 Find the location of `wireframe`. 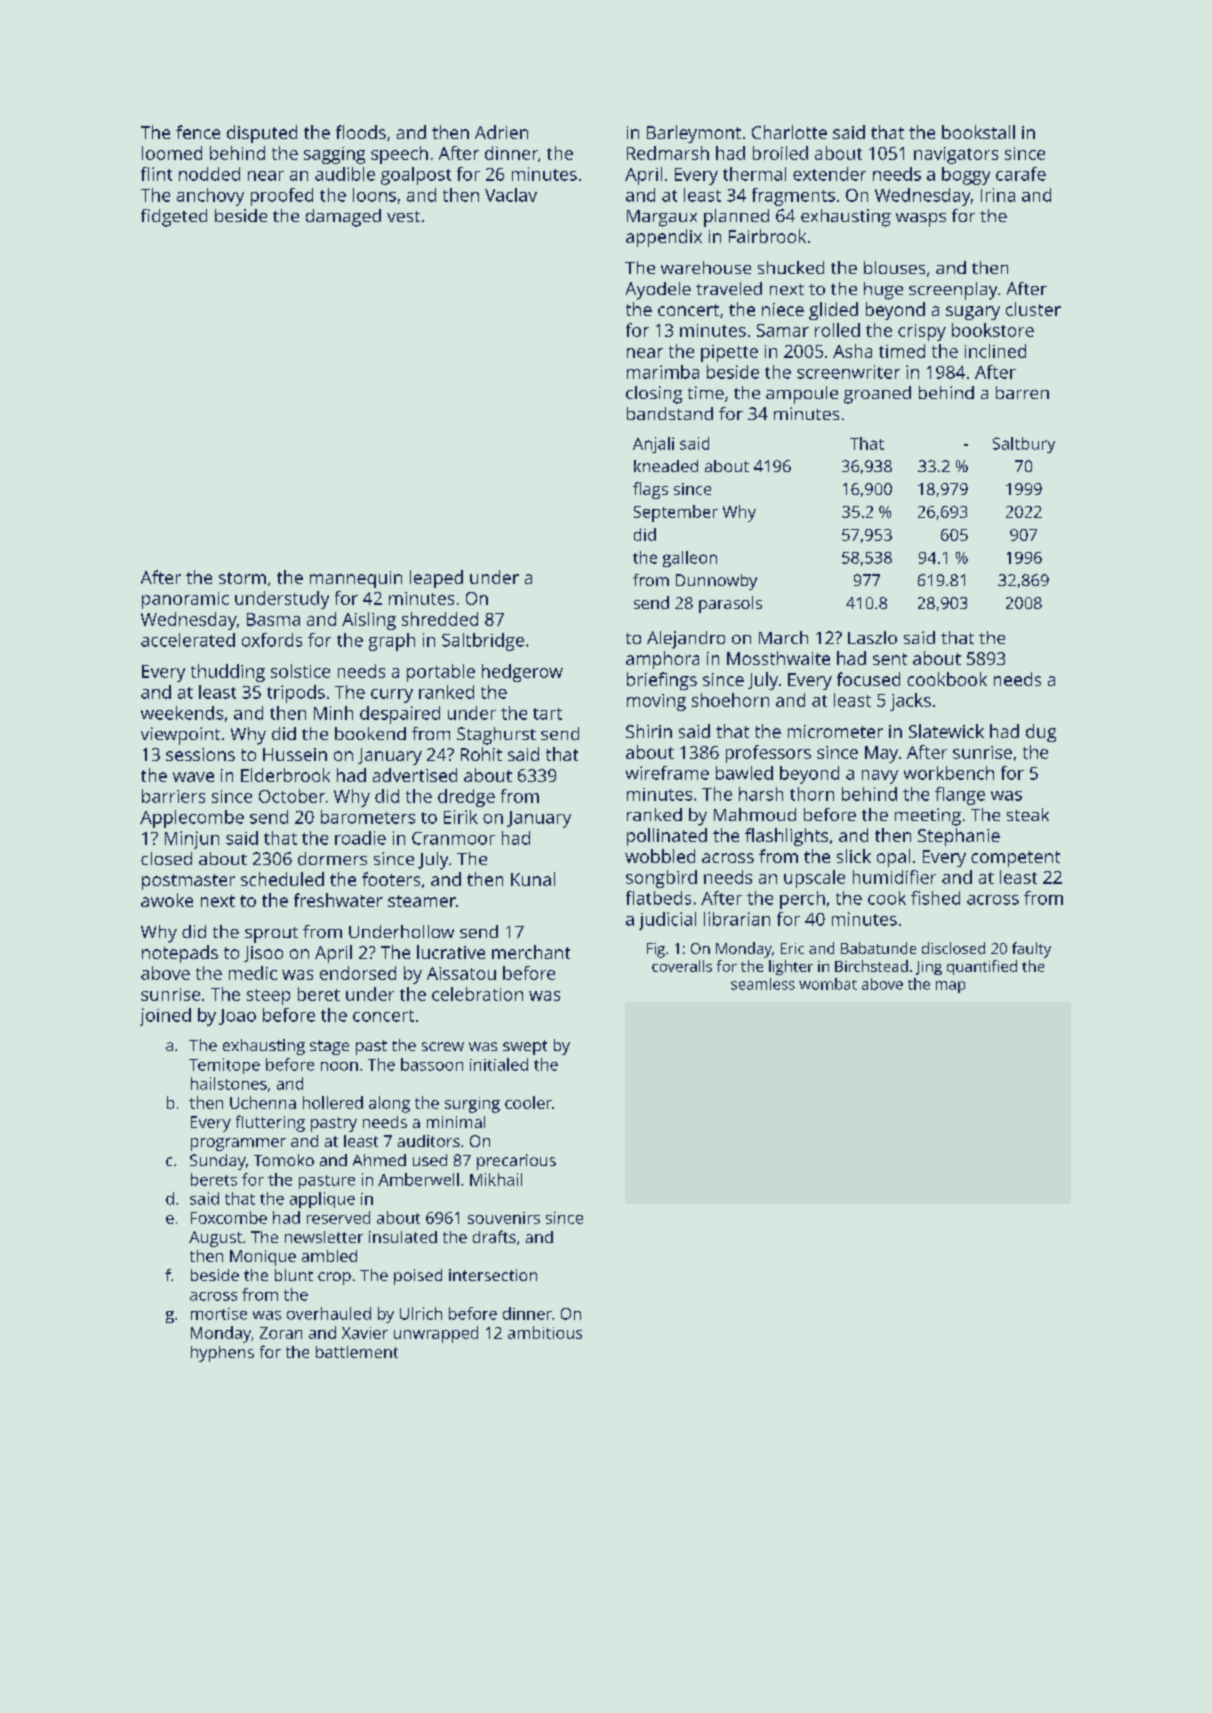

wireframe is located at coordinates (667, 773).
